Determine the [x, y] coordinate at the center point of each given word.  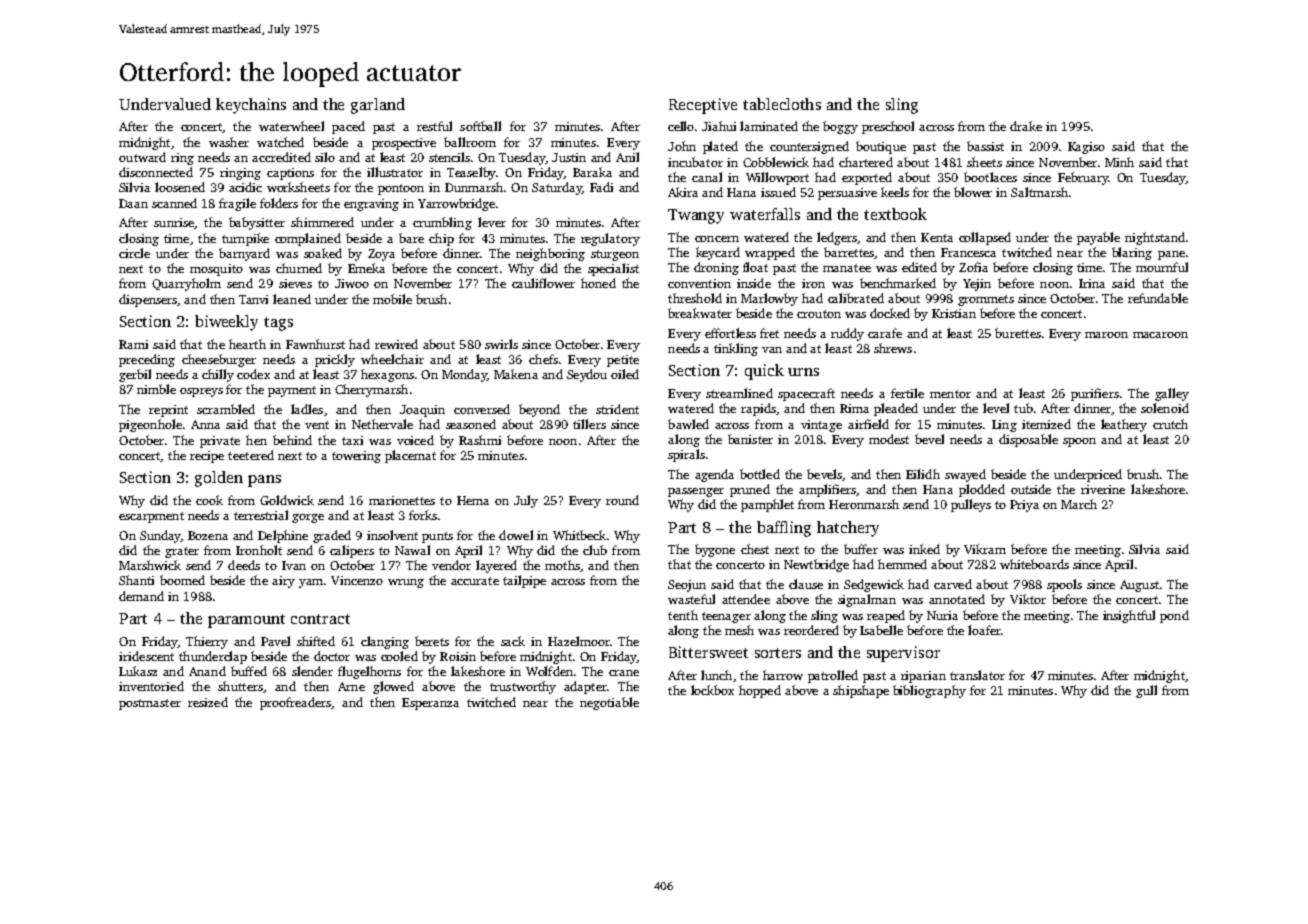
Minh [1119, 162]
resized [208, 702]
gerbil [135, 375]
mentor [950, 394]
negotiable [609, 703]
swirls [501, 344]
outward [142, 157]
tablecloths [782, 104]
